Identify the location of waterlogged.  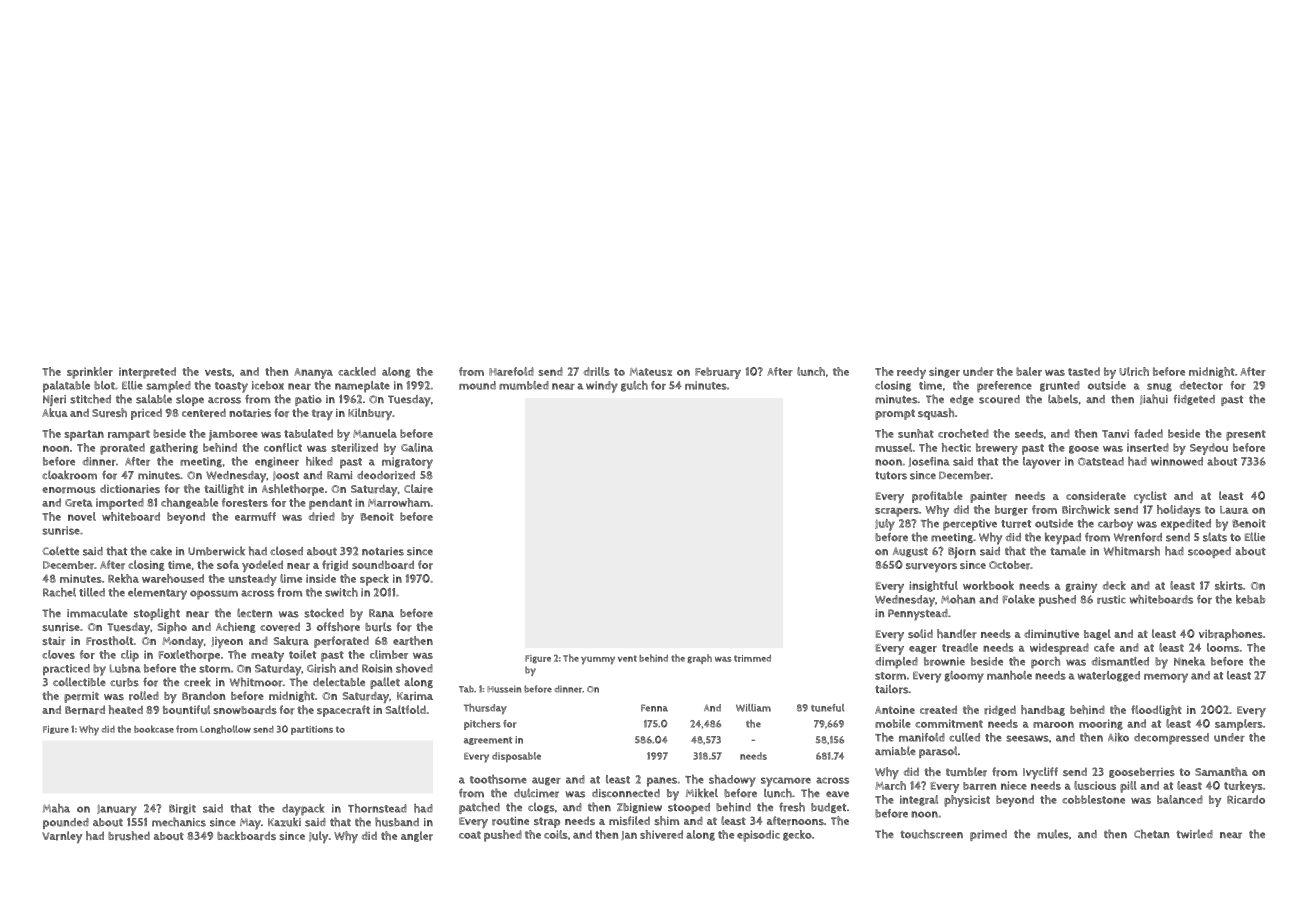
(1109, 676).
